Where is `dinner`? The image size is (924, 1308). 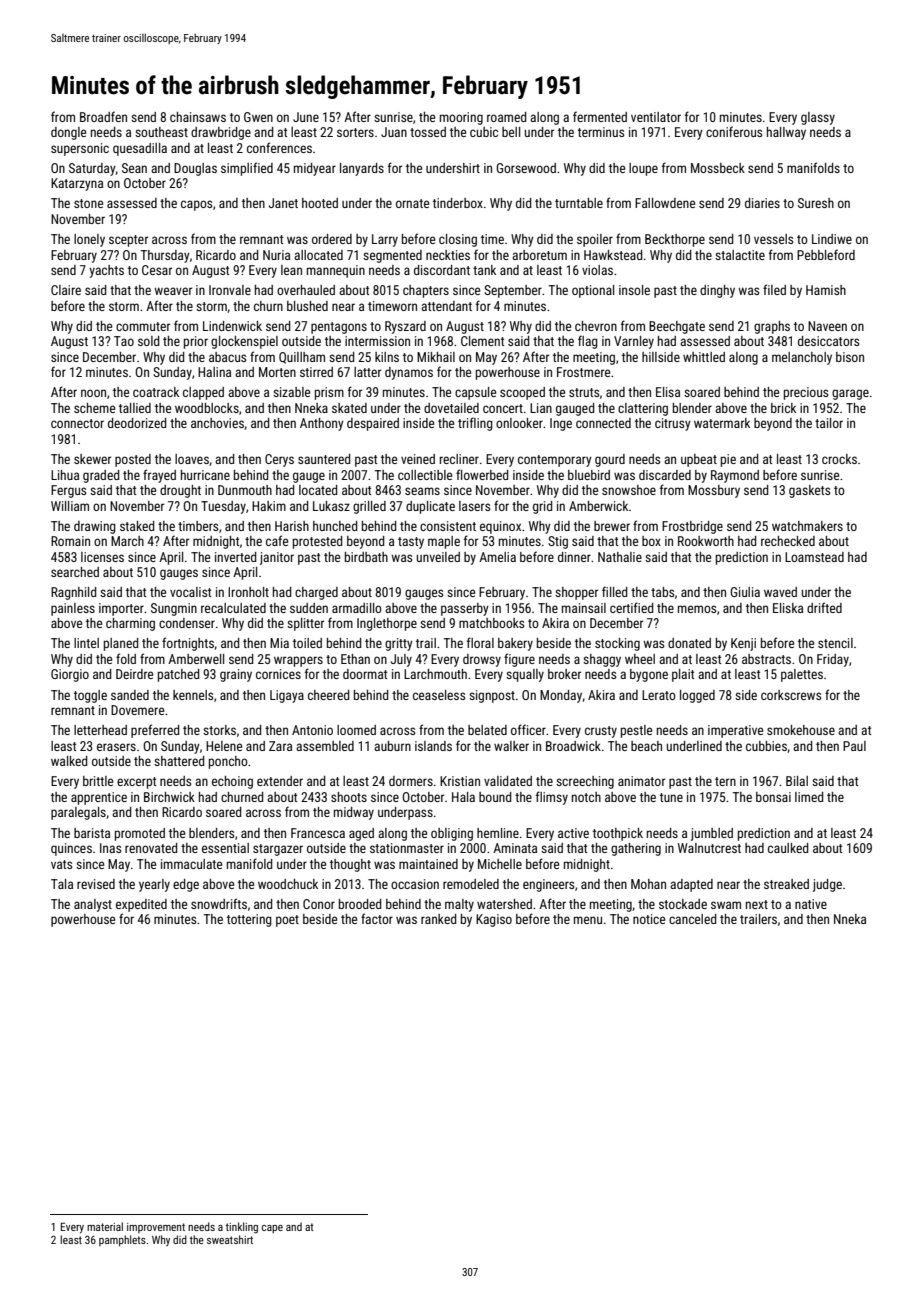
dinner is located at coordinates (574, 557).
